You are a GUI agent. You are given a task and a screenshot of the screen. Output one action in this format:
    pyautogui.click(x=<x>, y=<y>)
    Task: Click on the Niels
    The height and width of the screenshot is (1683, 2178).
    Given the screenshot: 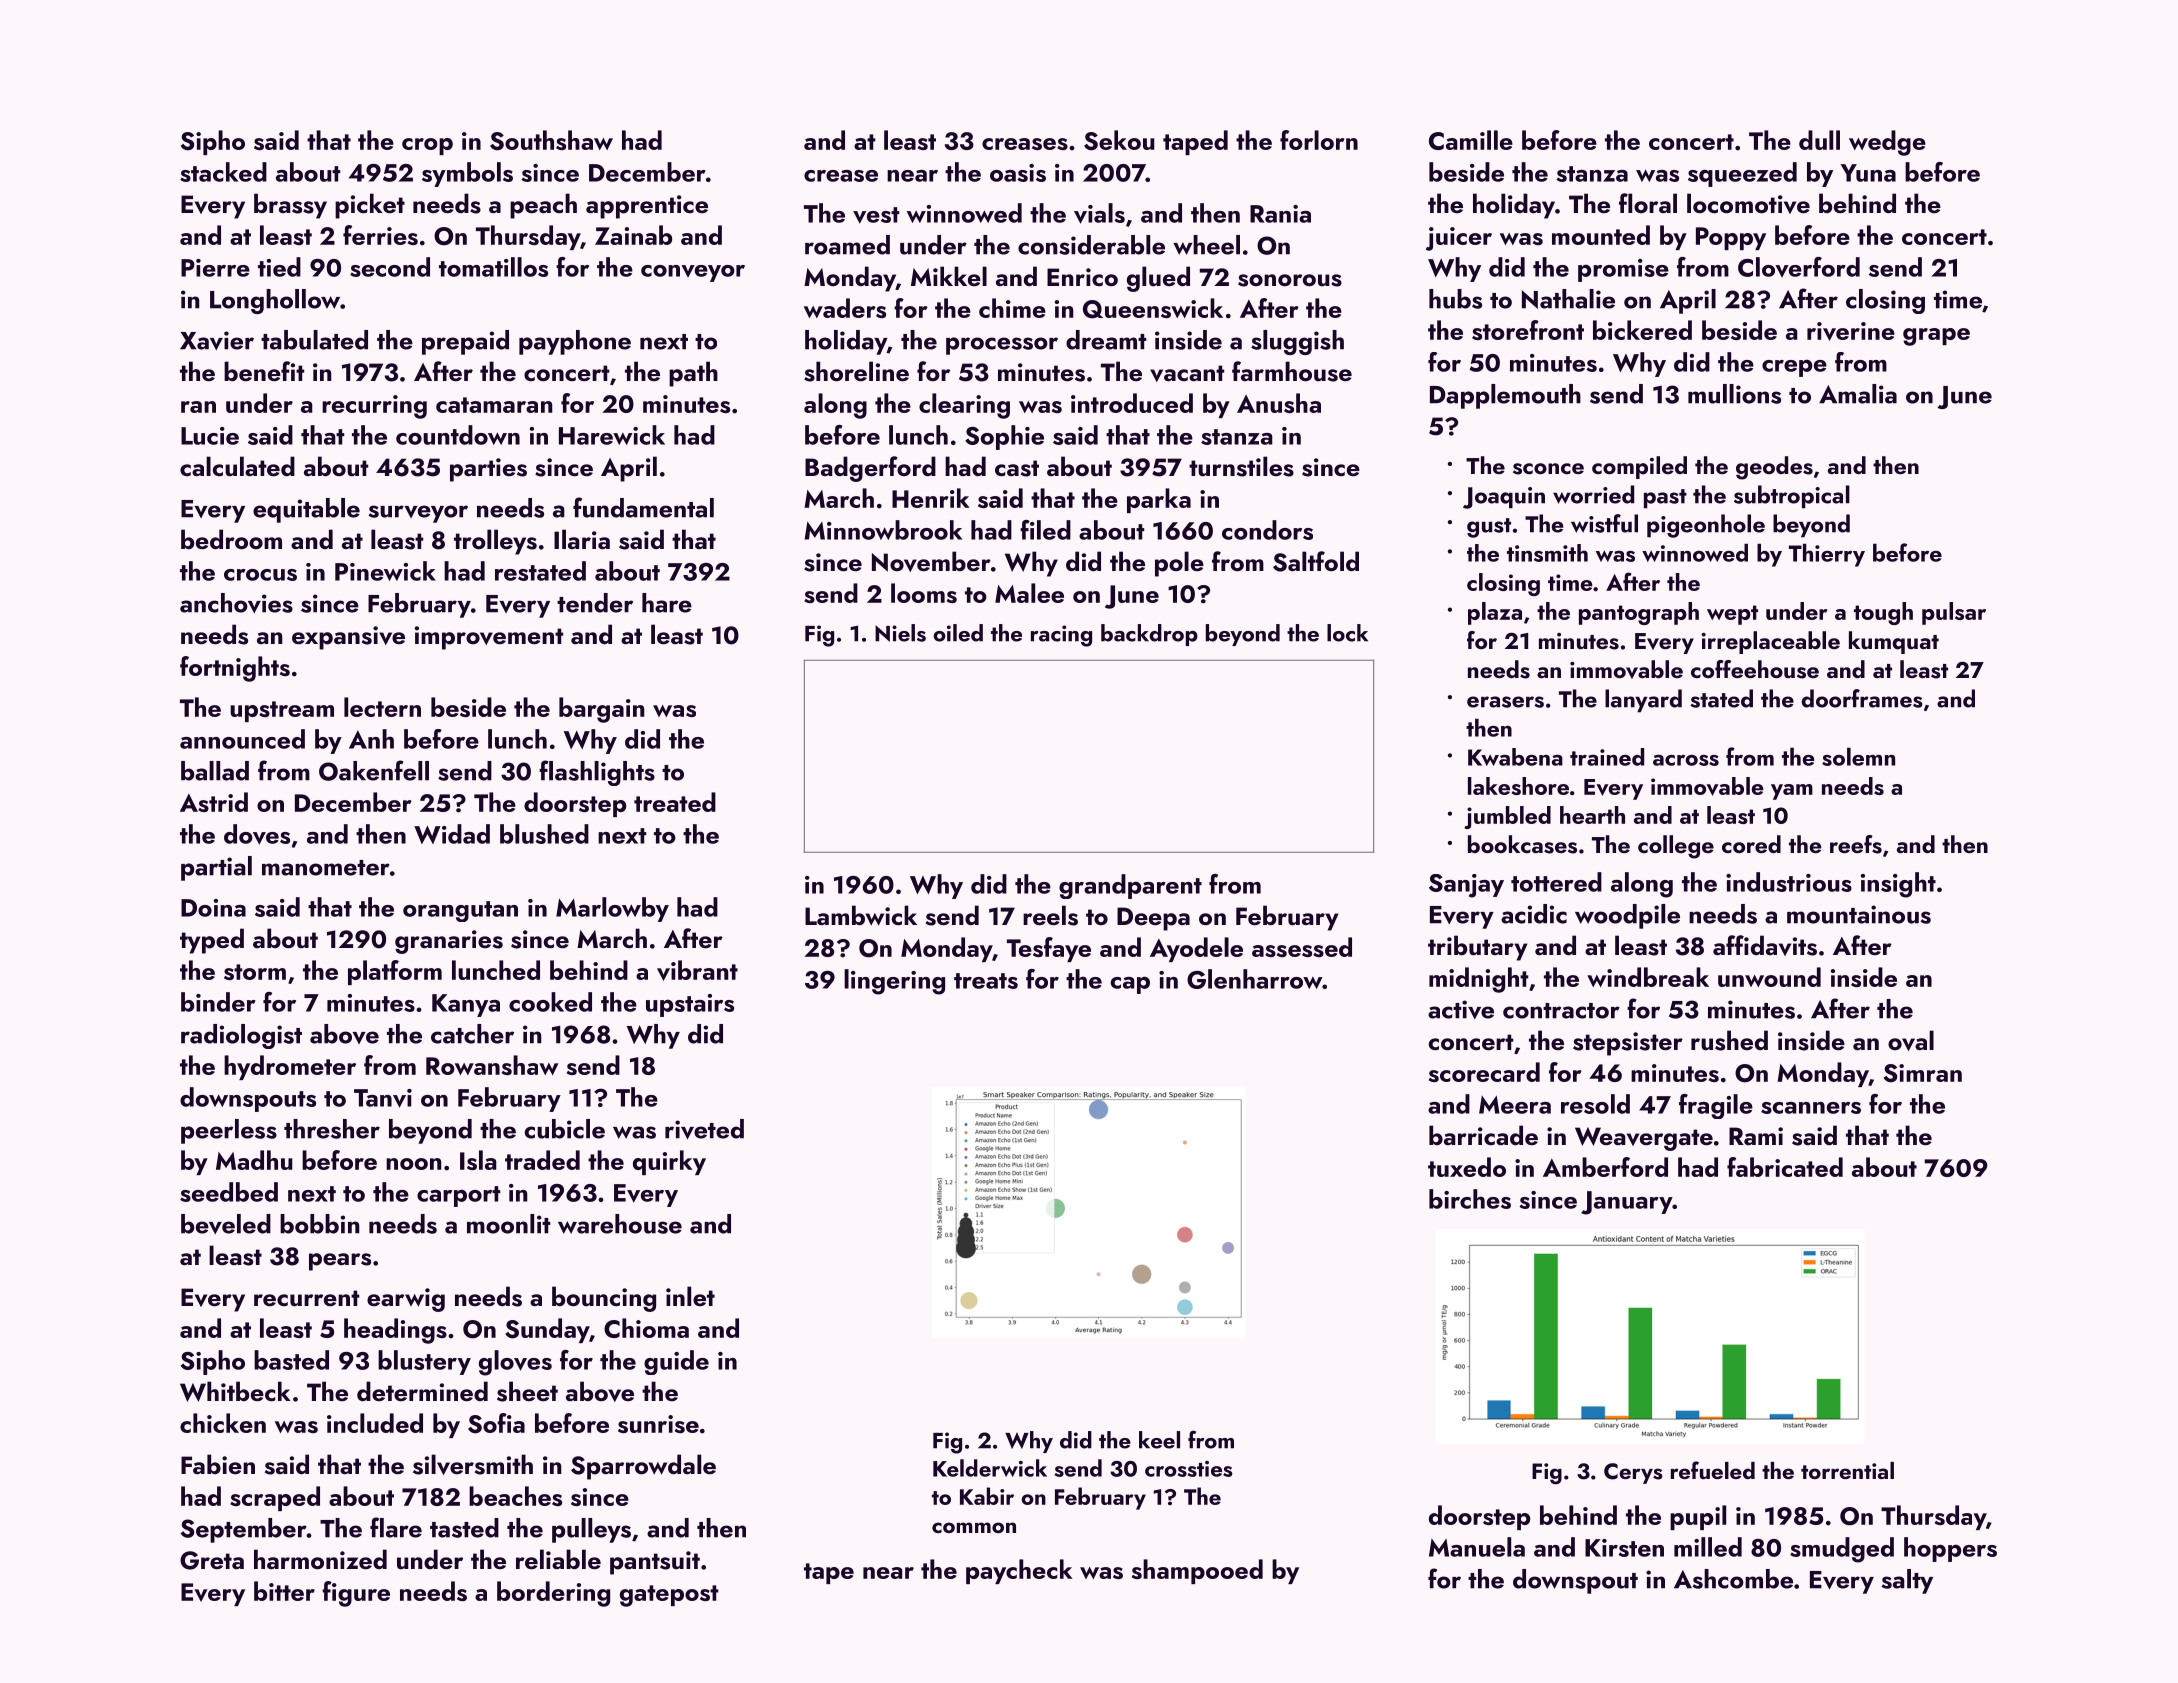 What is the action you would take?
    pyautogui.click(x=900, y=633)
